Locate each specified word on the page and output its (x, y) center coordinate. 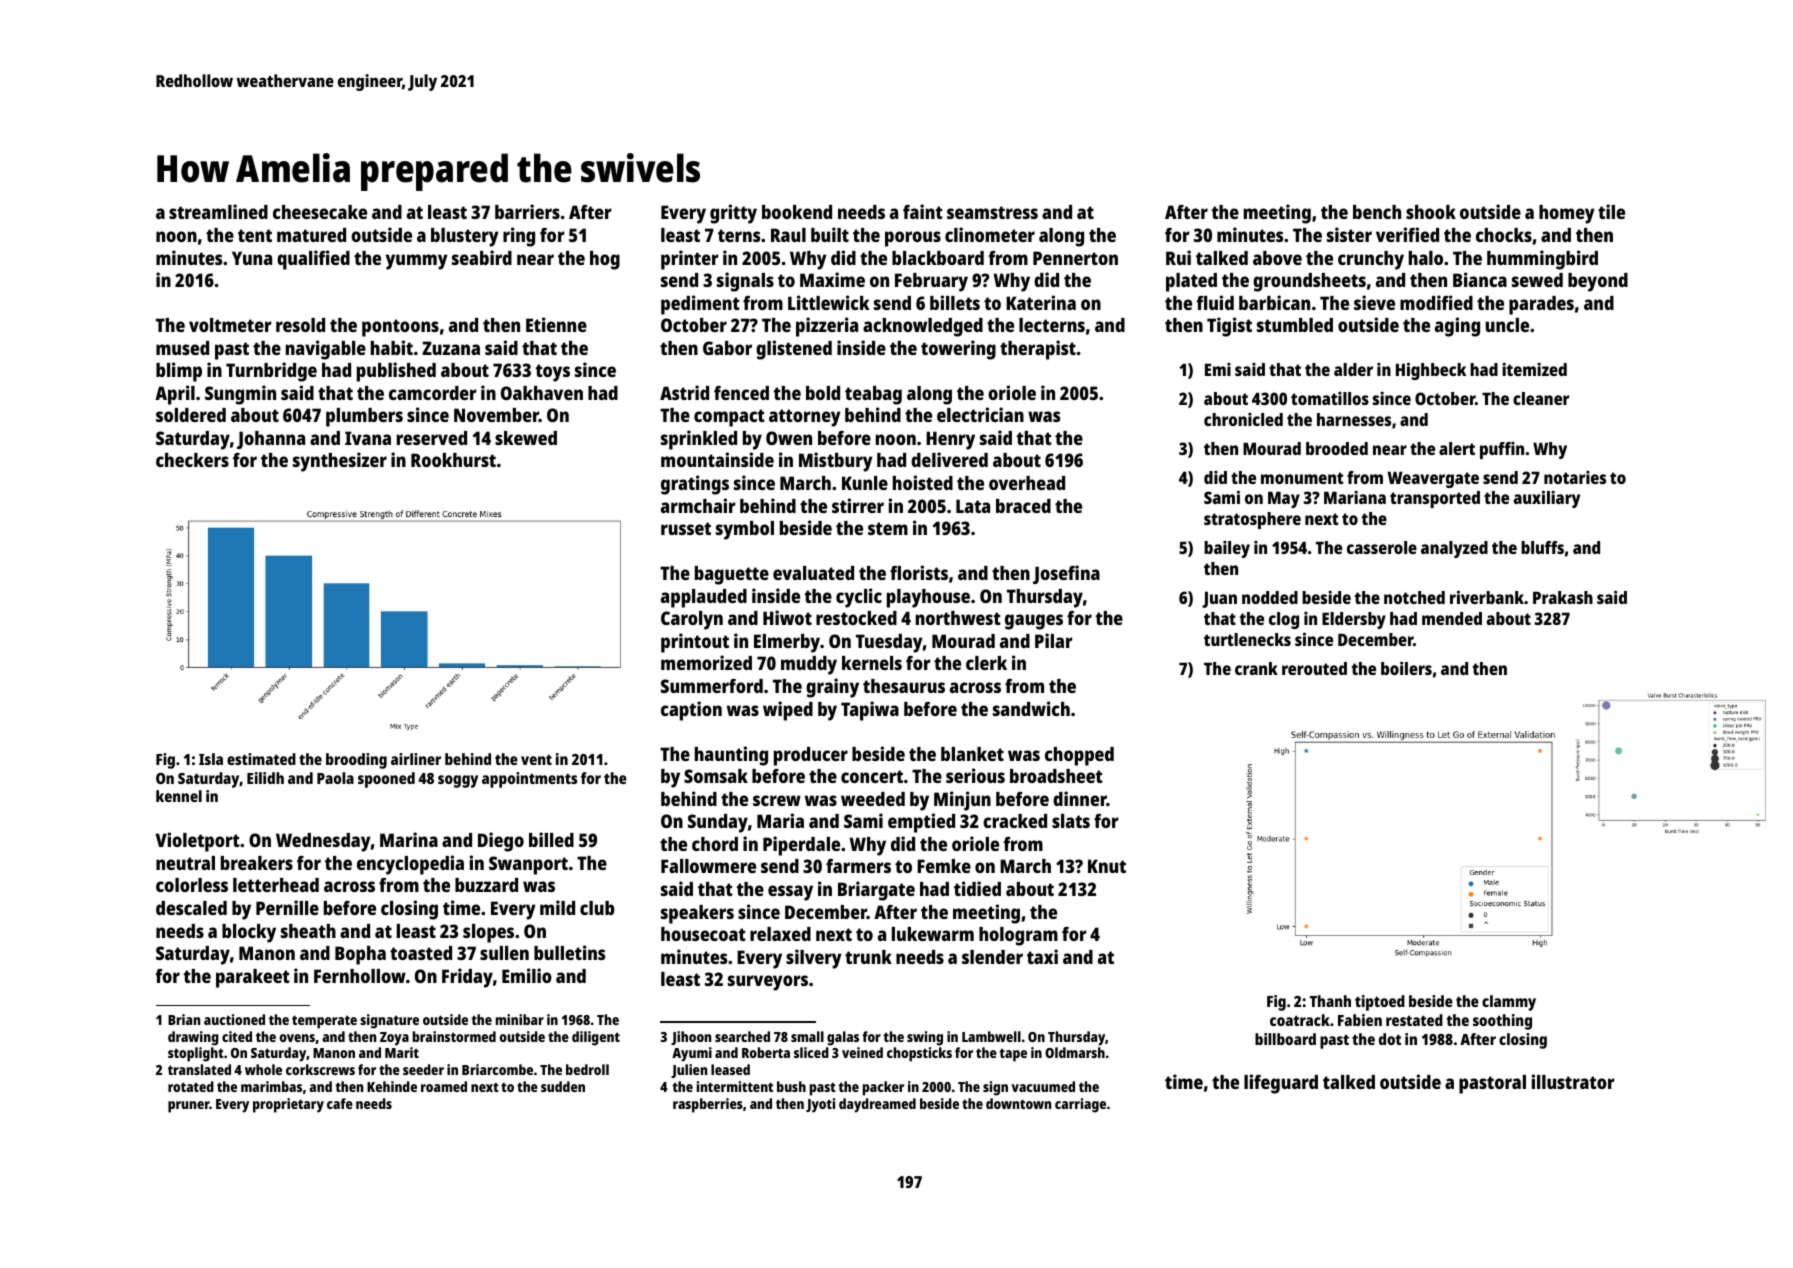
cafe (340, 1103)
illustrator (1573, 1081)
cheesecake (320, 212)
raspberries (708, 1105)
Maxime (832, 279)
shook (1431, 212)
